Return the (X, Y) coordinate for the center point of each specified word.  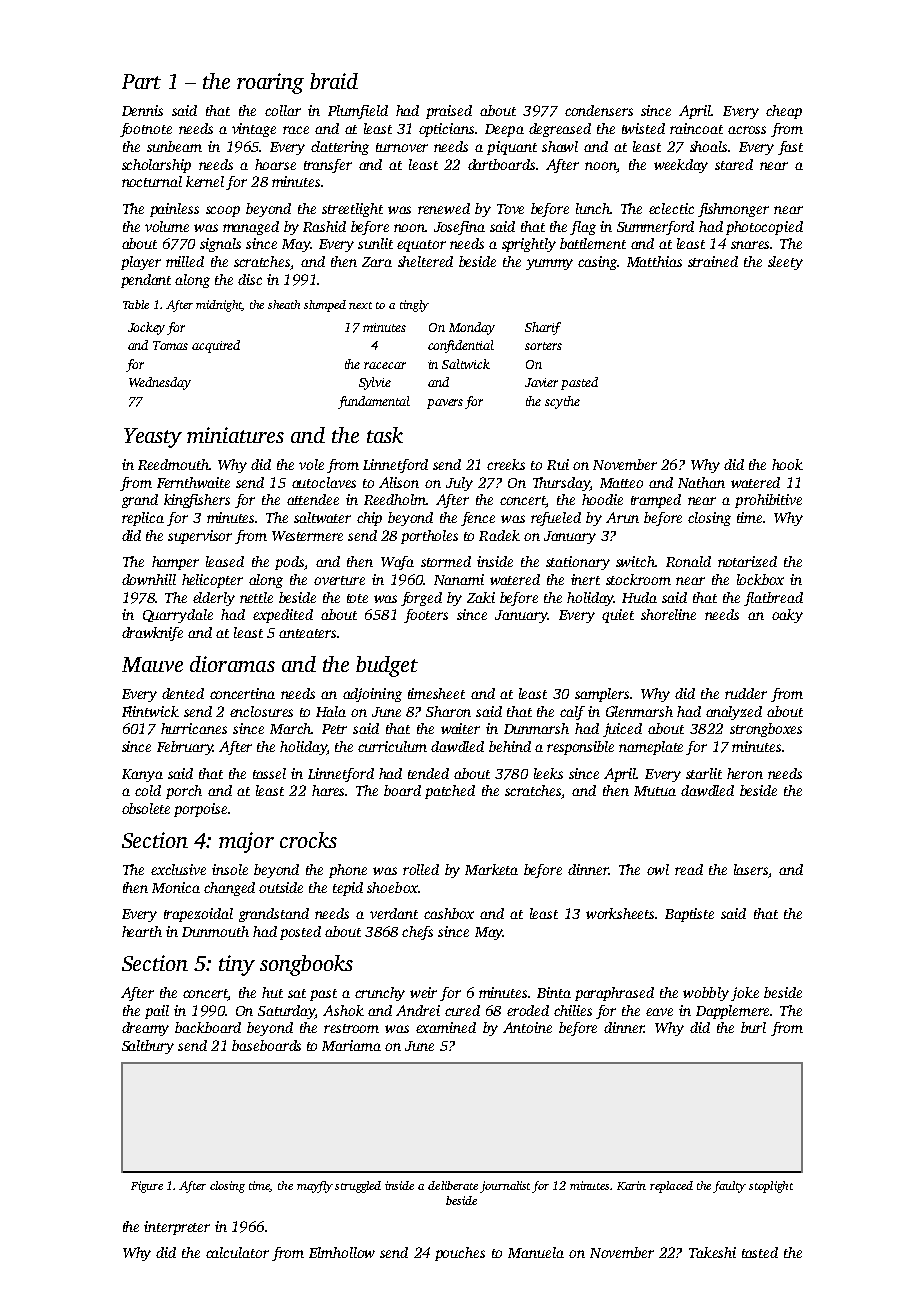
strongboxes (766, 730)
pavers (445, 404)
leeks (548, 773)
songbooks (306, 965)
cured (462, 1010)
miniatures (235, 435)
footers (426, 616)
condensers (599, 110)
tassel (269, 773)
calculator (237, 1252)
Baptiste (689, 915)
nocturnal (152, 181)
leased (225, 561)
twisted (643, 128)
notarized (747, 561)
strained (713, 261)
